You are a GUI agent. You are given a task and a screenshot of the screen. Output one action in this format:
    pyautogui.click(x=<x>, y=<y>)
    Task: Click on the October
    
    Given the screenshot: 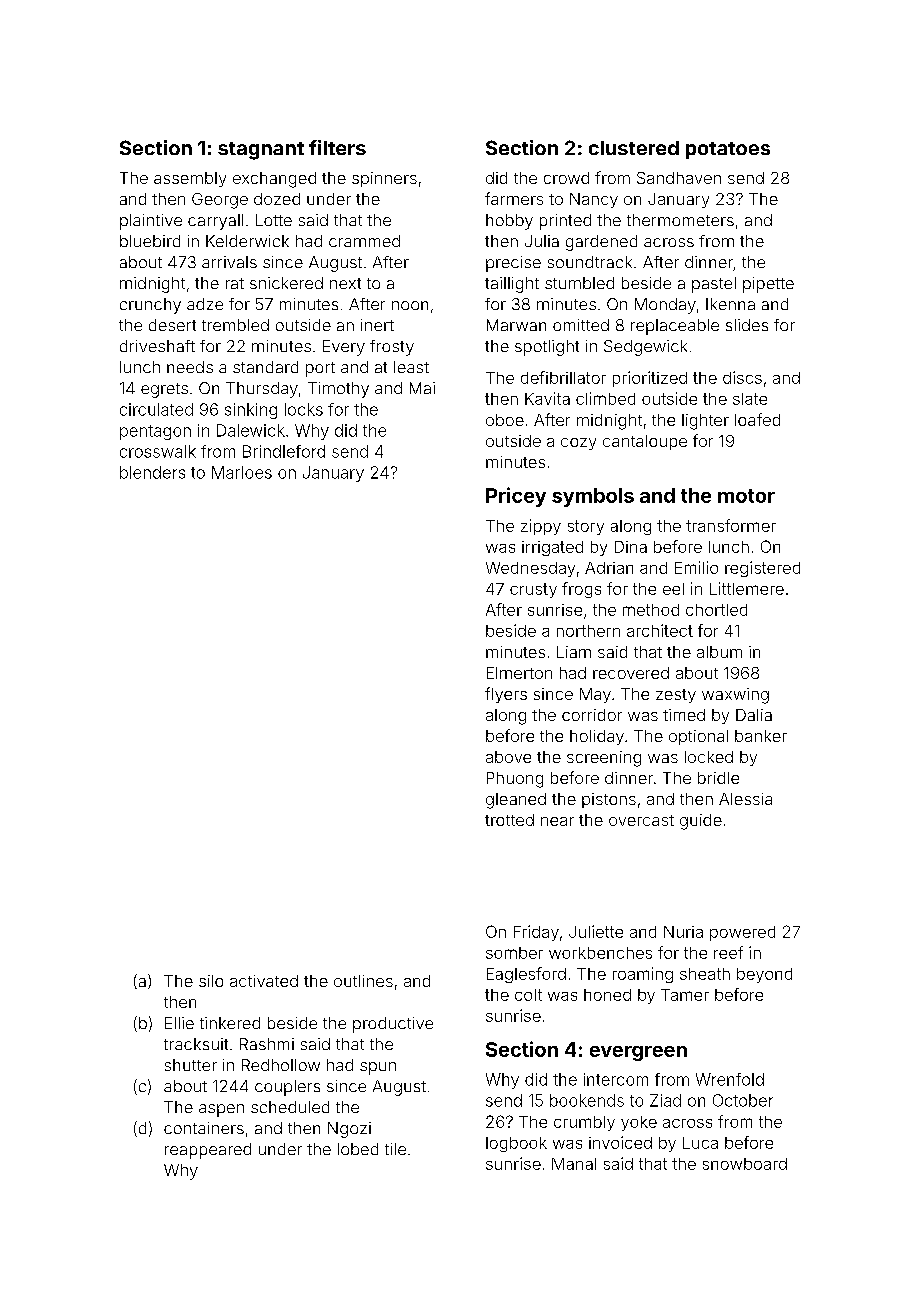 What is the action you would take?
    pyautogui.click(x=743, y=1100)
